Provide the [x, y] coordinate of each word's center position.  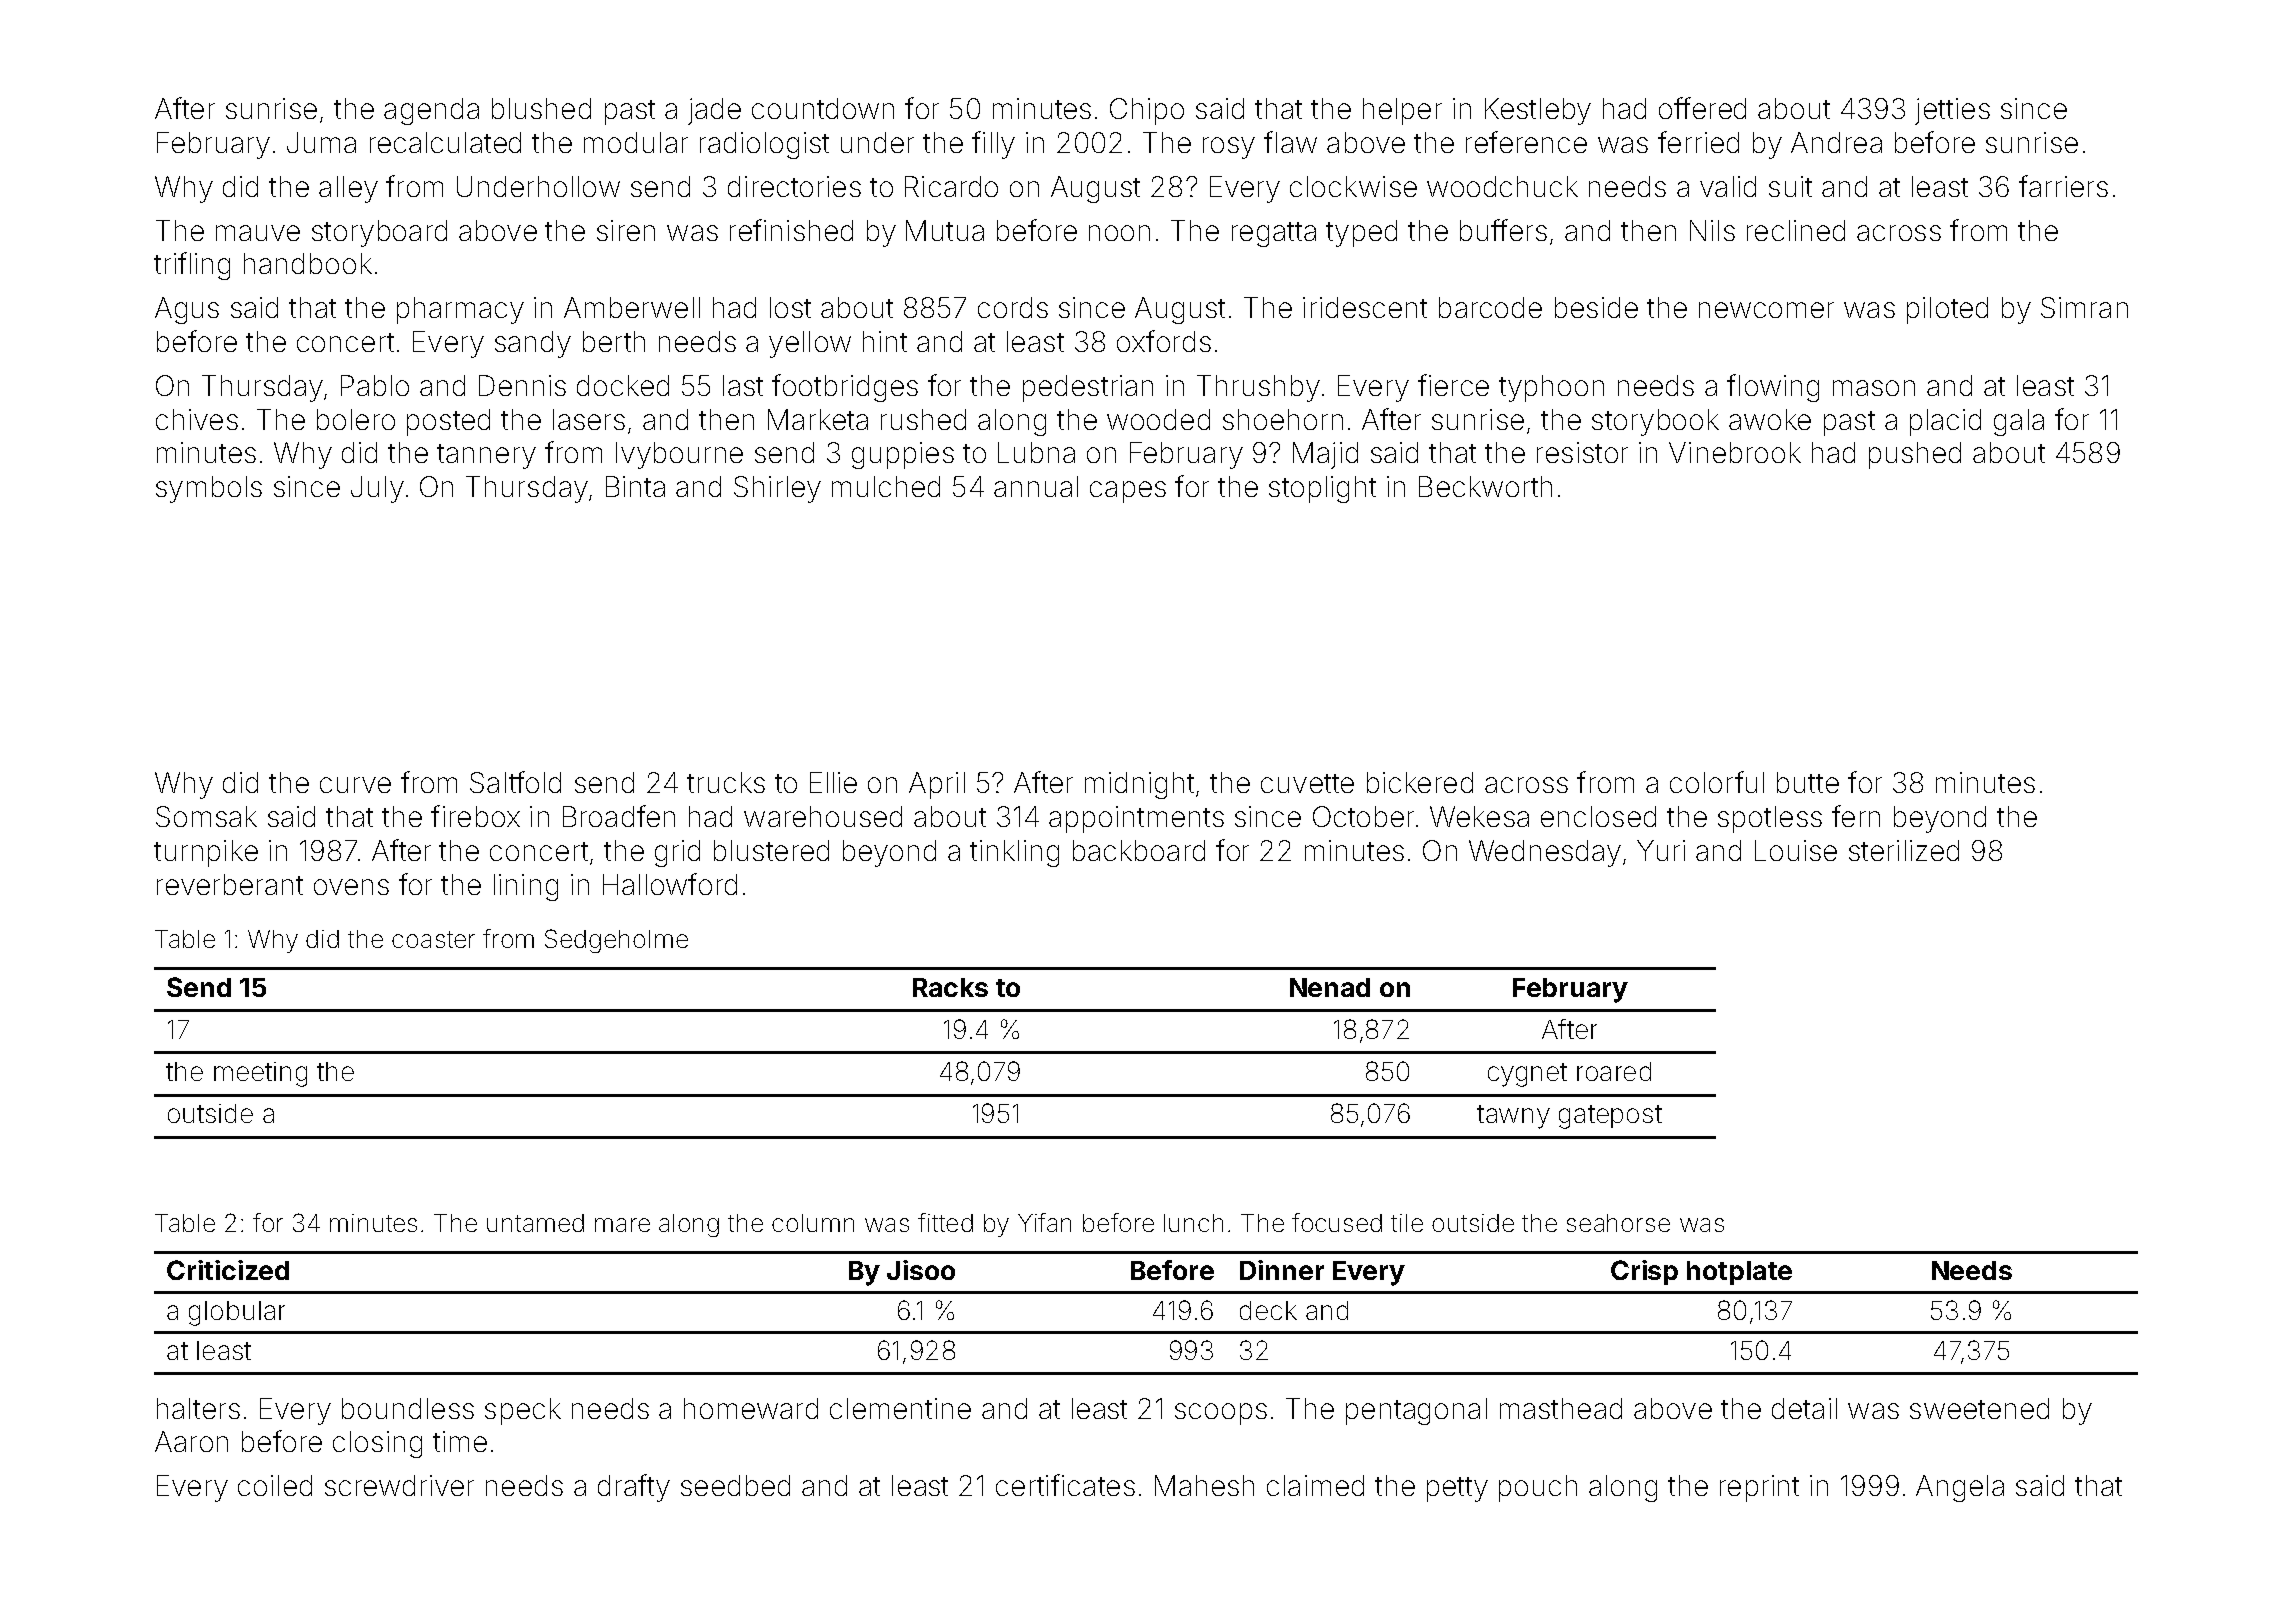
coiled [275, 1485]
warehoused [823, 816]
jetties [1952, 111]
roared [1614, 1071]
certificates [1065, 1485]
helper [1402, 111]
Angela [1960, 1488]
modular [636, 142]
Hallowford [670, 884]
